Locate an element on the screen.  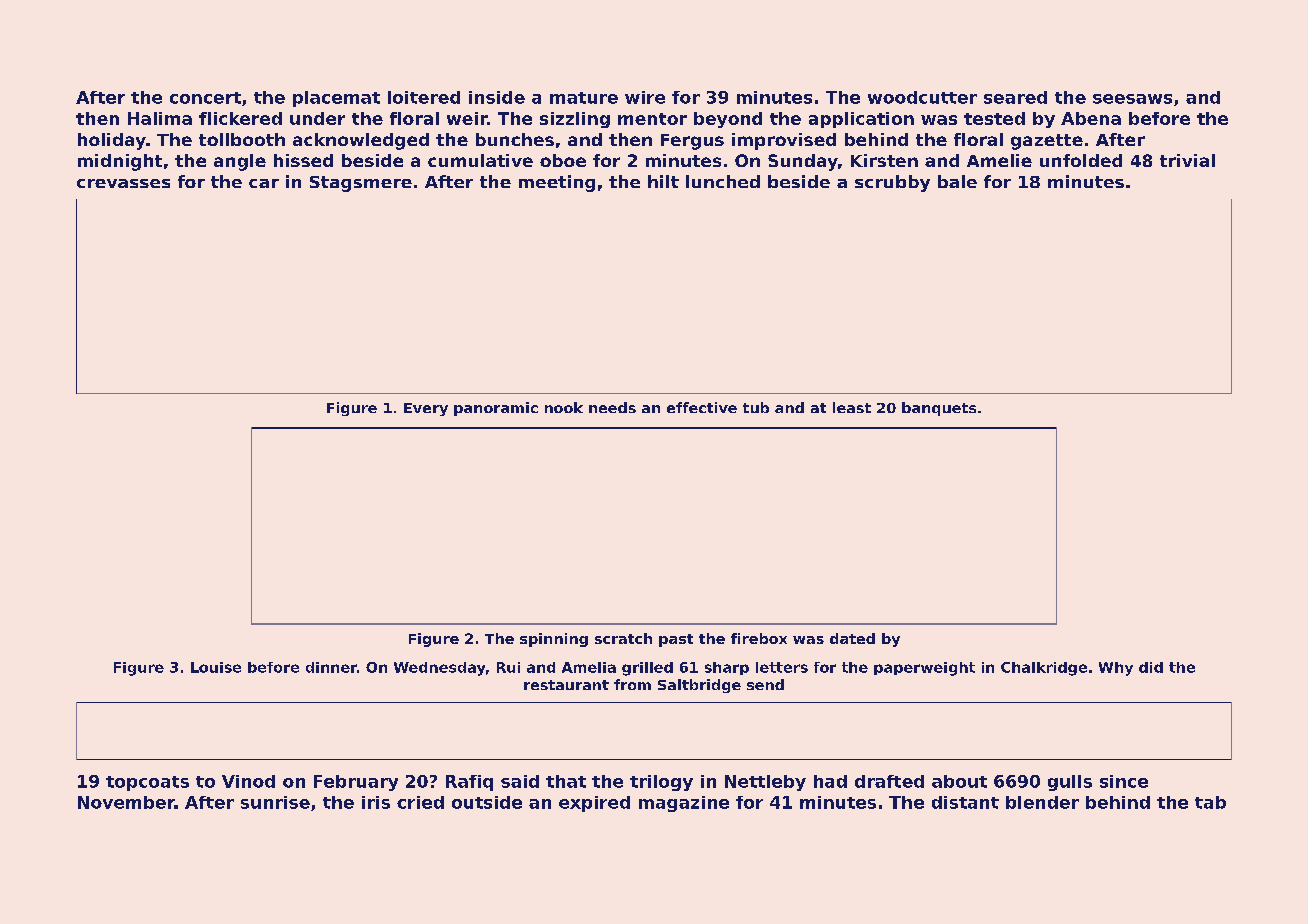
unfolded is located at coordinates (1081, 160).
